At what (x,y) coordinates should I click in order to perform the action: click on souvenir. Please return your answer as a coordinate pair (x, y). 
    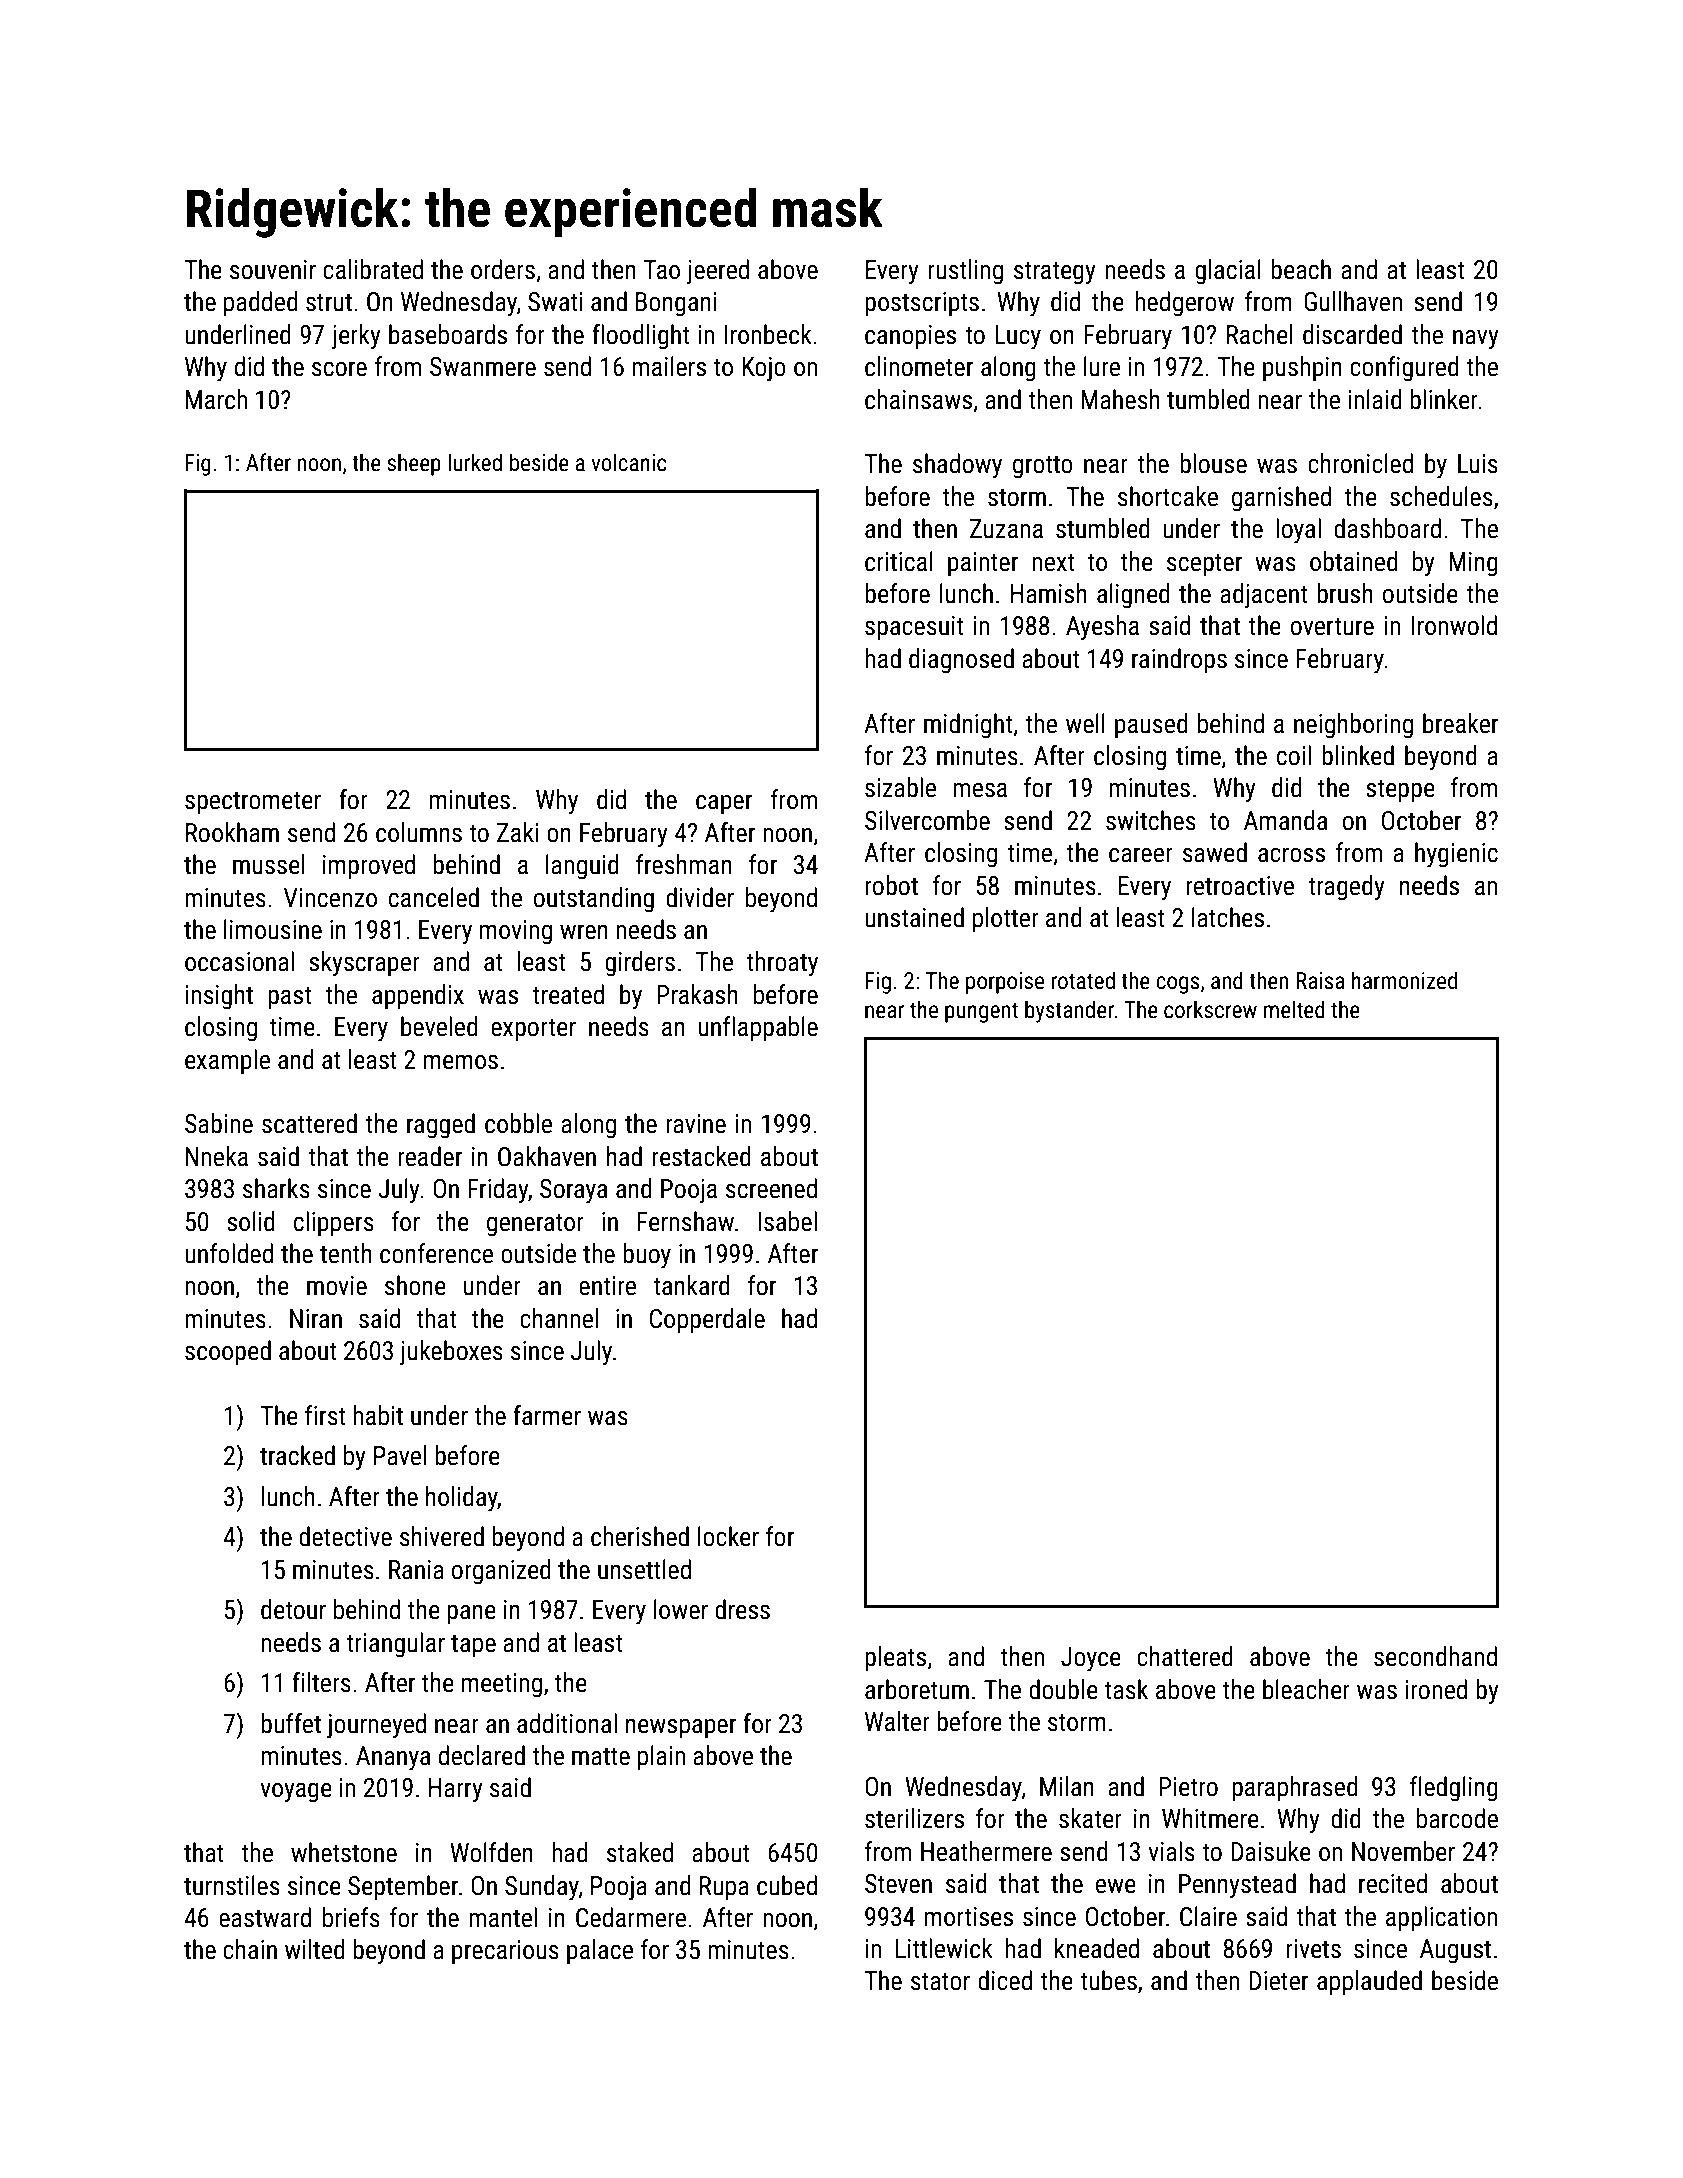
    Looking at the image, I should click on (273, 270).
